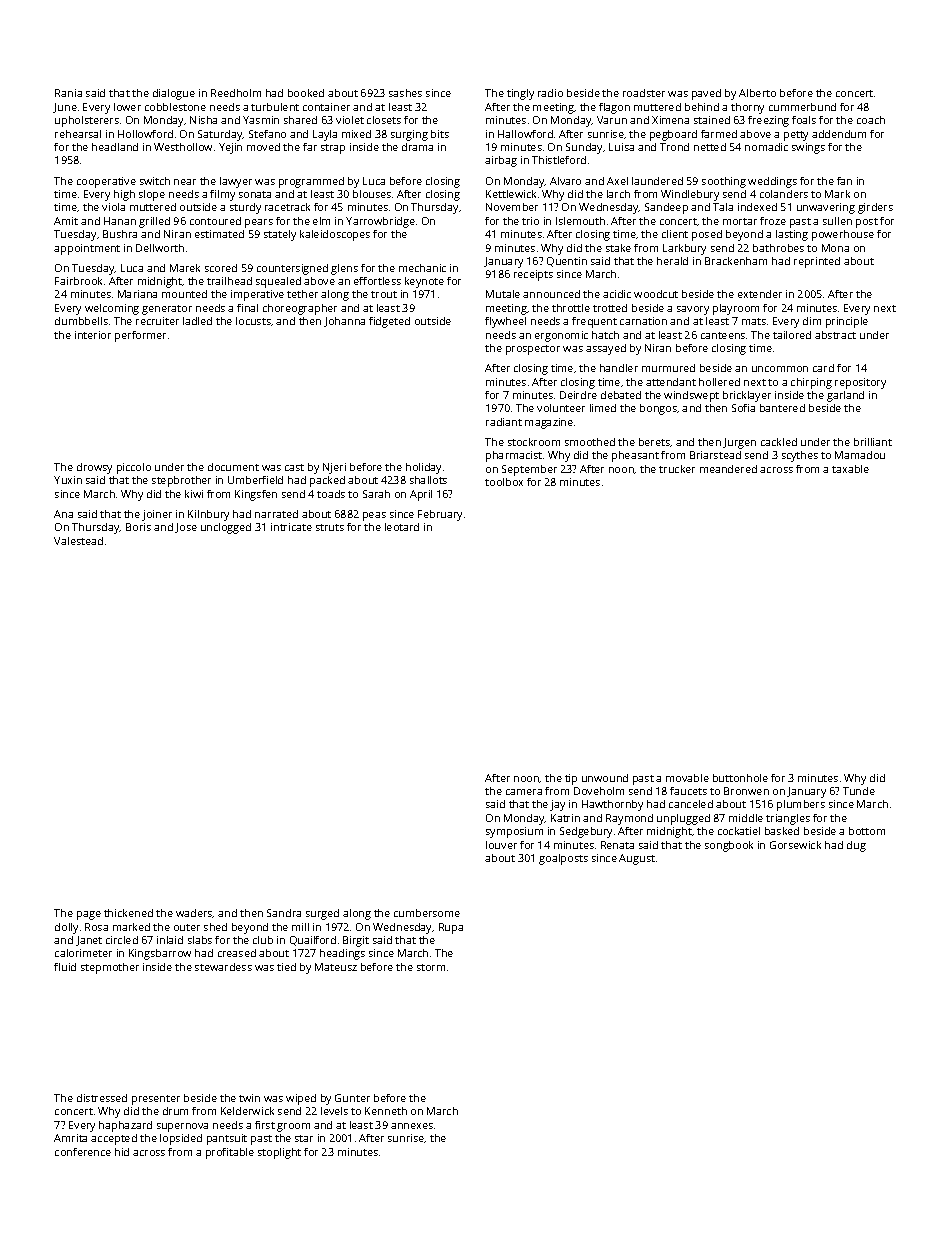  Describe the element at coordinates (520, 94) in the screenshot. I see `tingly` at that location.
